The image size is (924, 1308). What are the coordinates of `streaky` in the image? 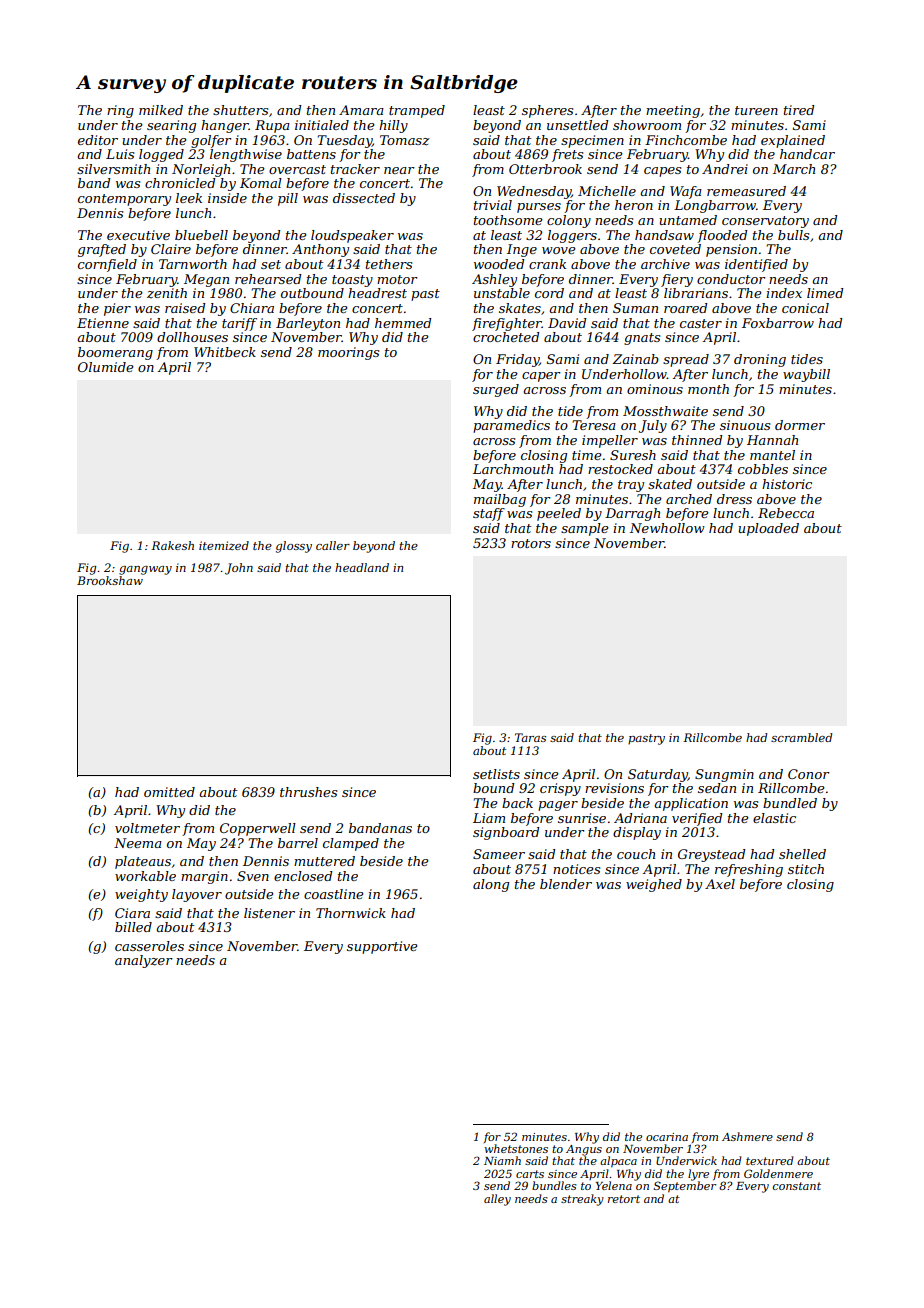 It's located at (582, 1200).
